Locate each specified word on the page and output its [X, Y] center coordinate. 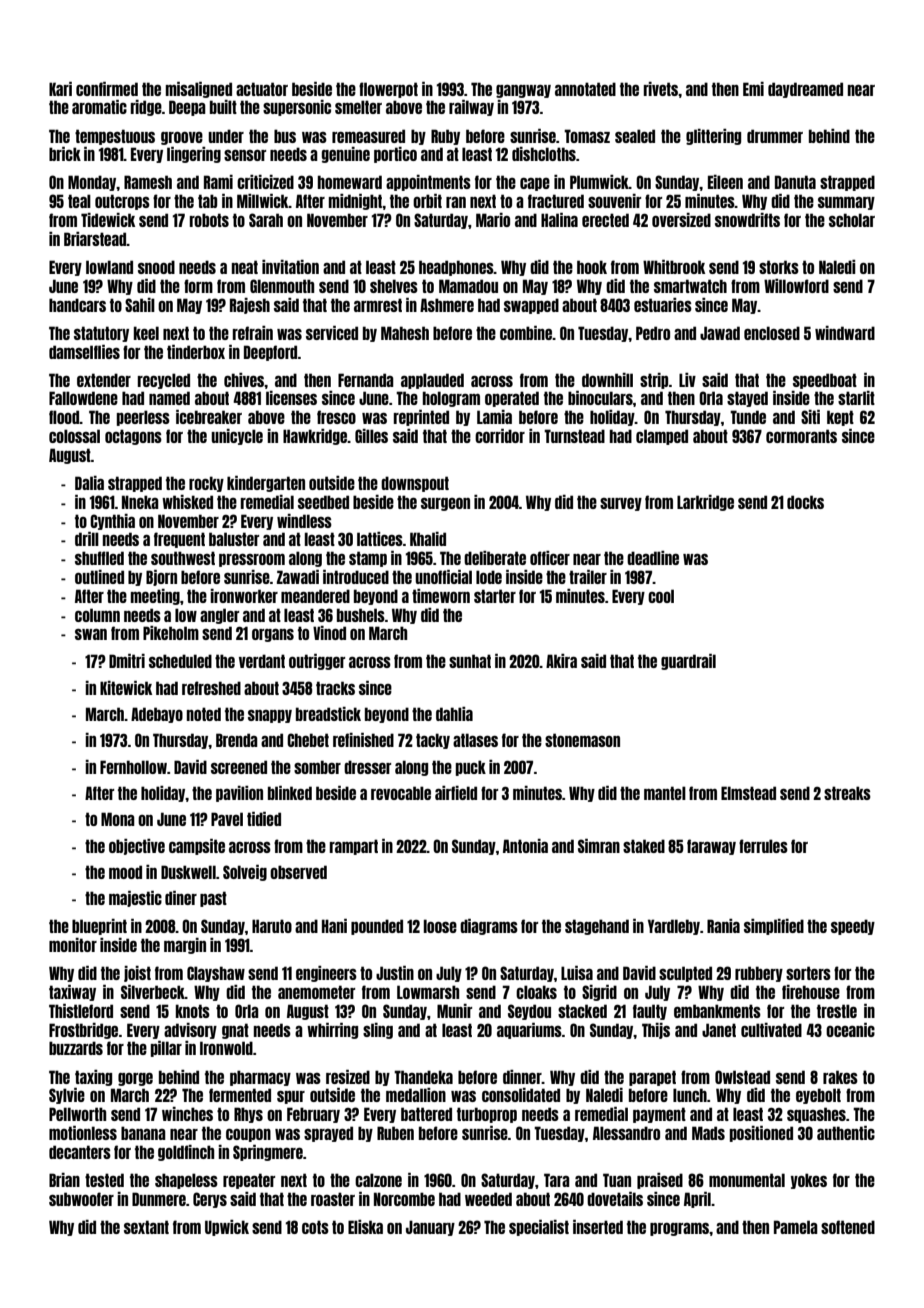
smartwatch [690, 286]
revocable [401, 793]
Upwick [227, 1228]
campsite [197, 847]
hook [592, 267]
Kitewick [126, 688]
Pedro [653, 333]
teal [79, 201]
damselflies [84, 352]
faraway [711, 847]
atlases [475, 740]
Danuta [795, 182]
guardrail [688, 662]
